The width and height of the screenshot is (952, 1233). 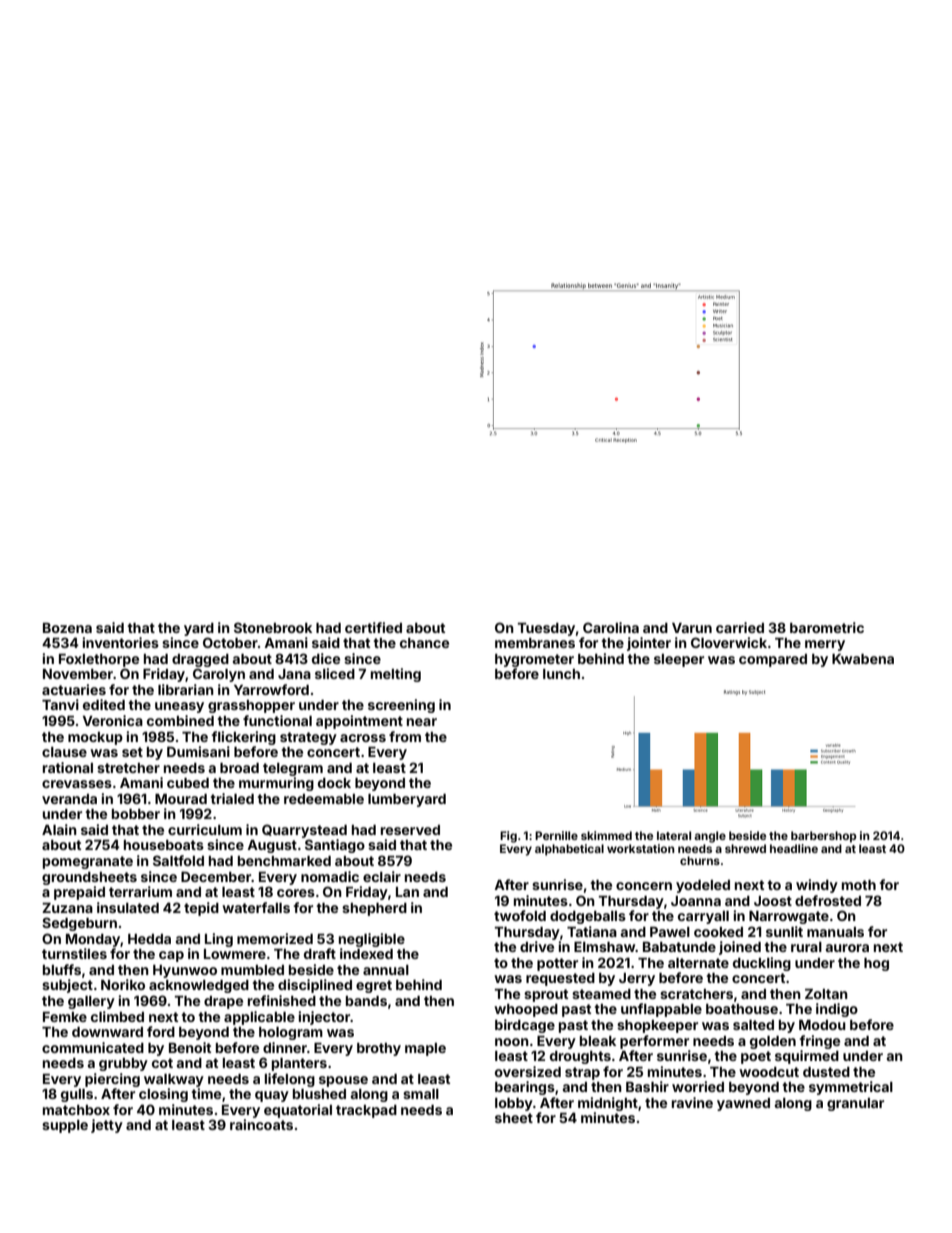 What do you see at coordinates (65, 1017) in the screenshot?
I see `Femke` at bounding box center [65, 1017].
